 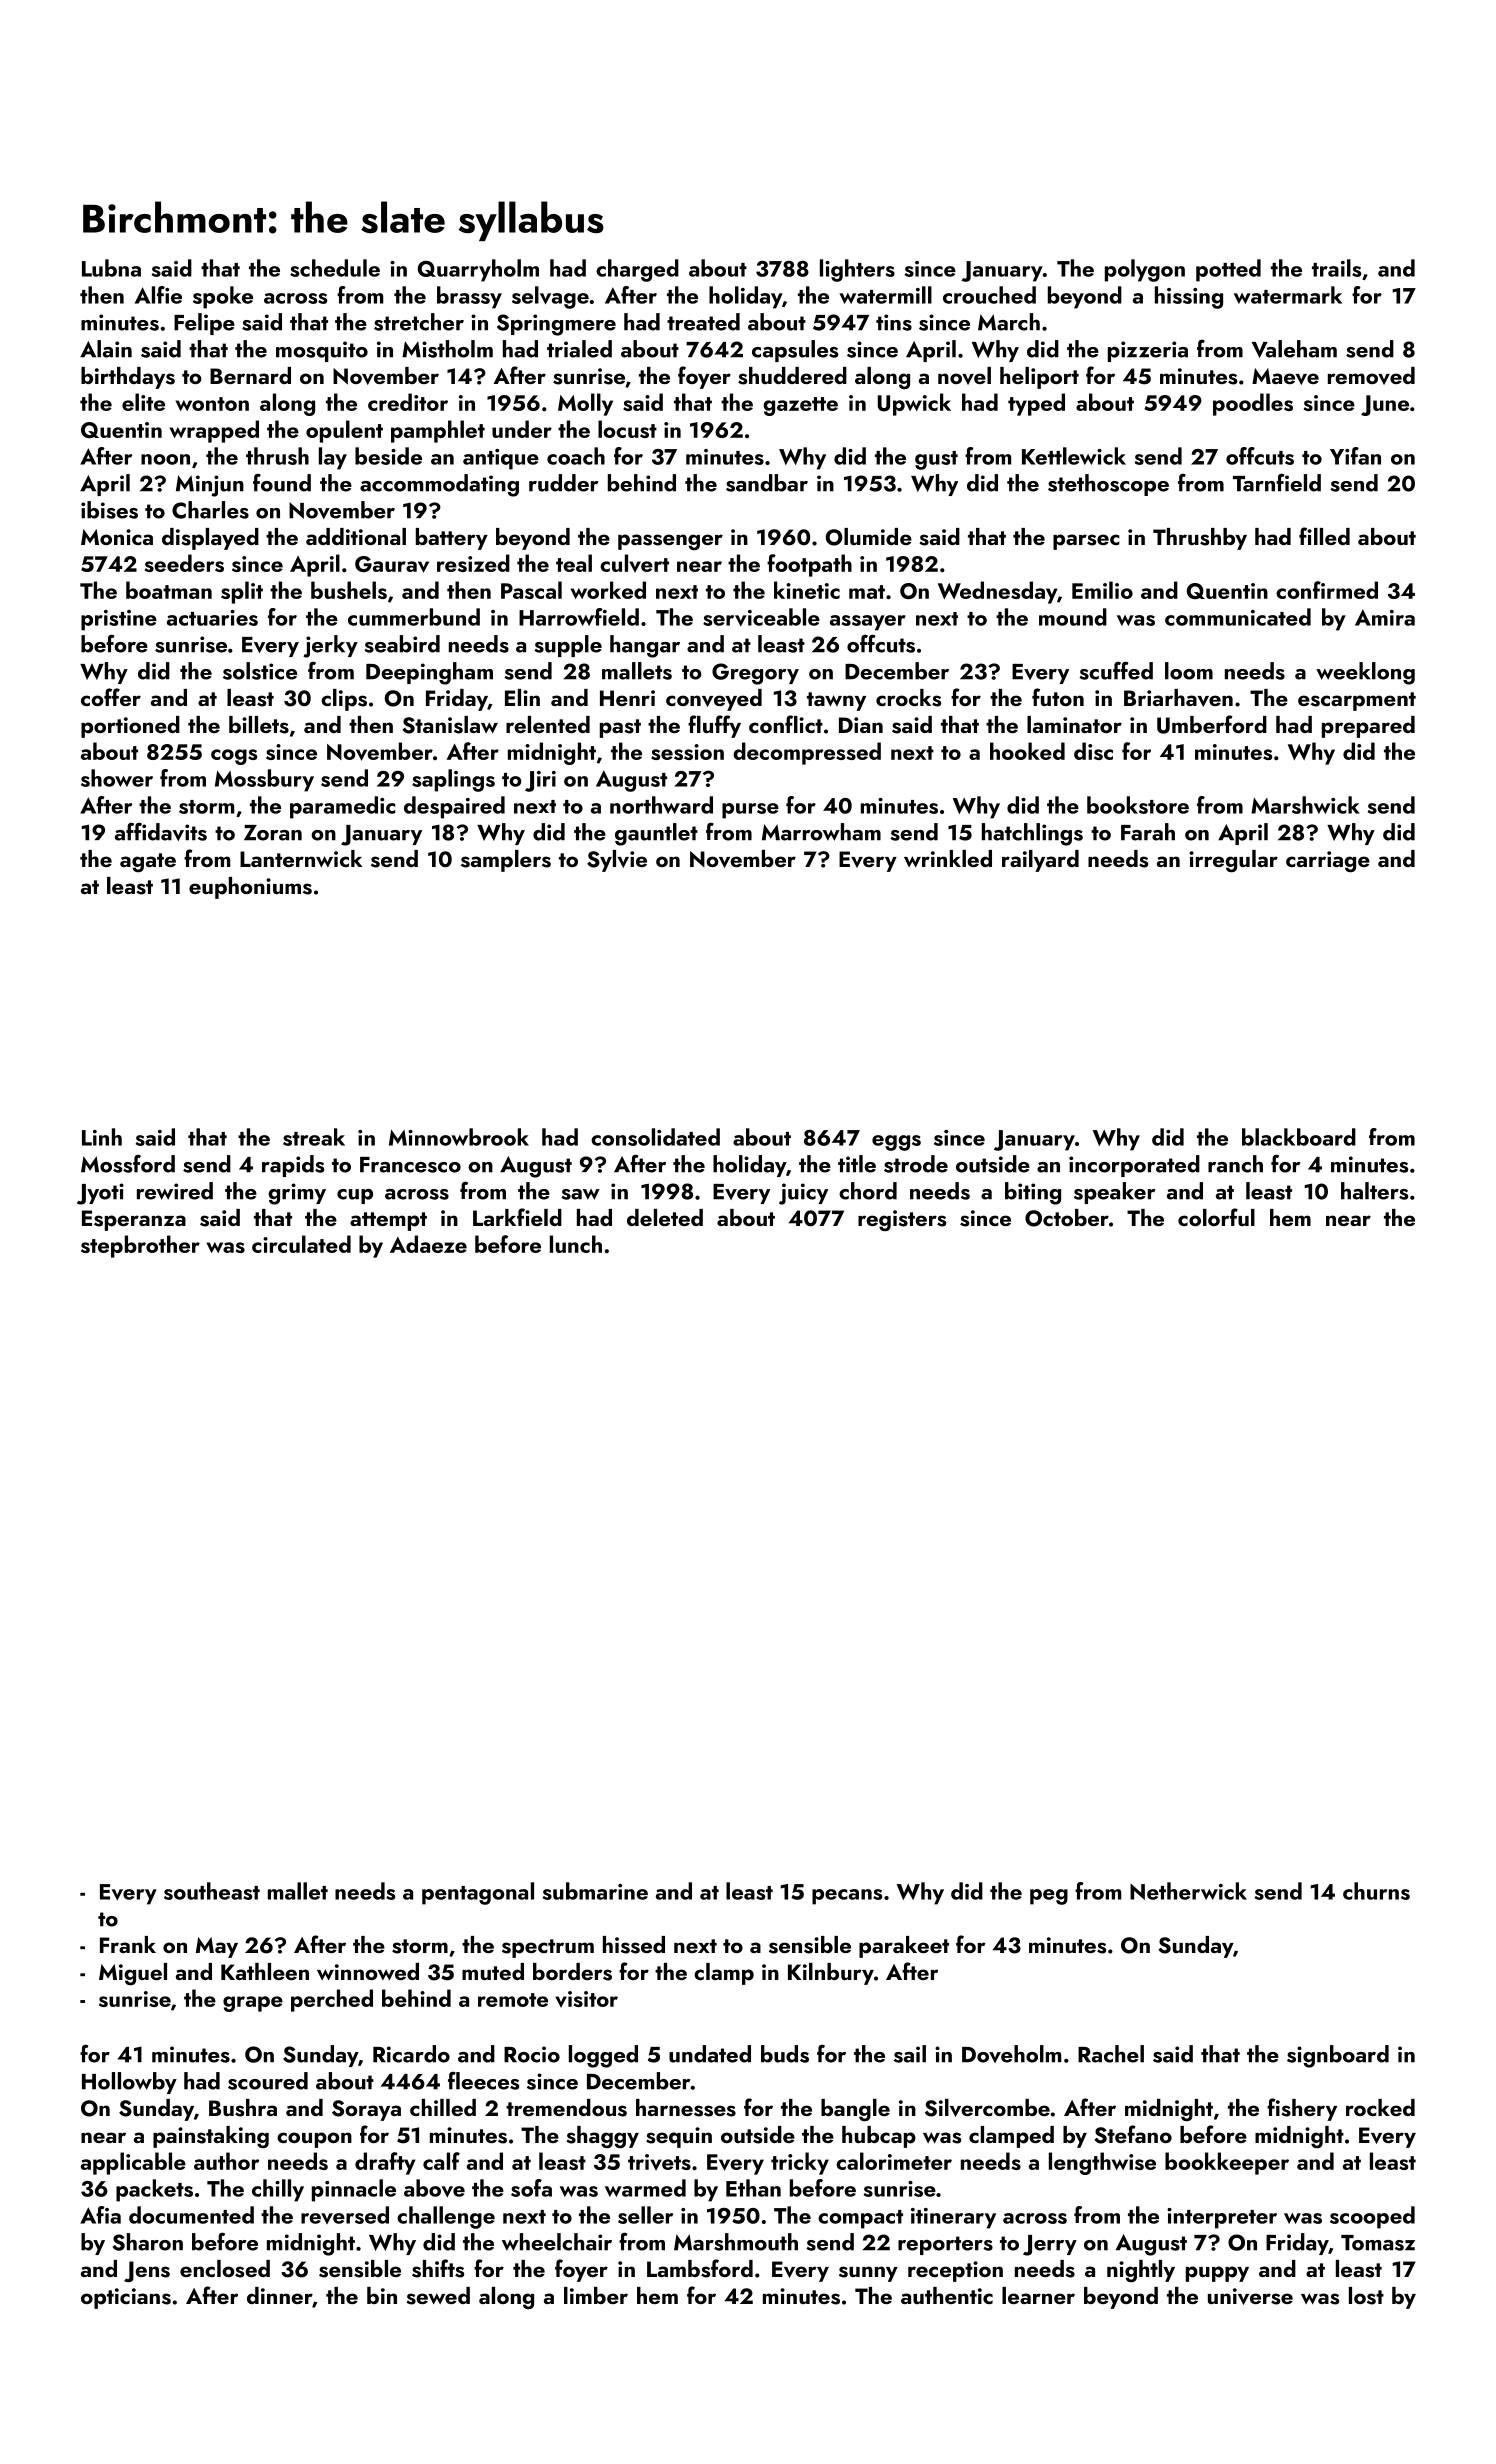 I want to click on charged, so click(x=637, y=270).
